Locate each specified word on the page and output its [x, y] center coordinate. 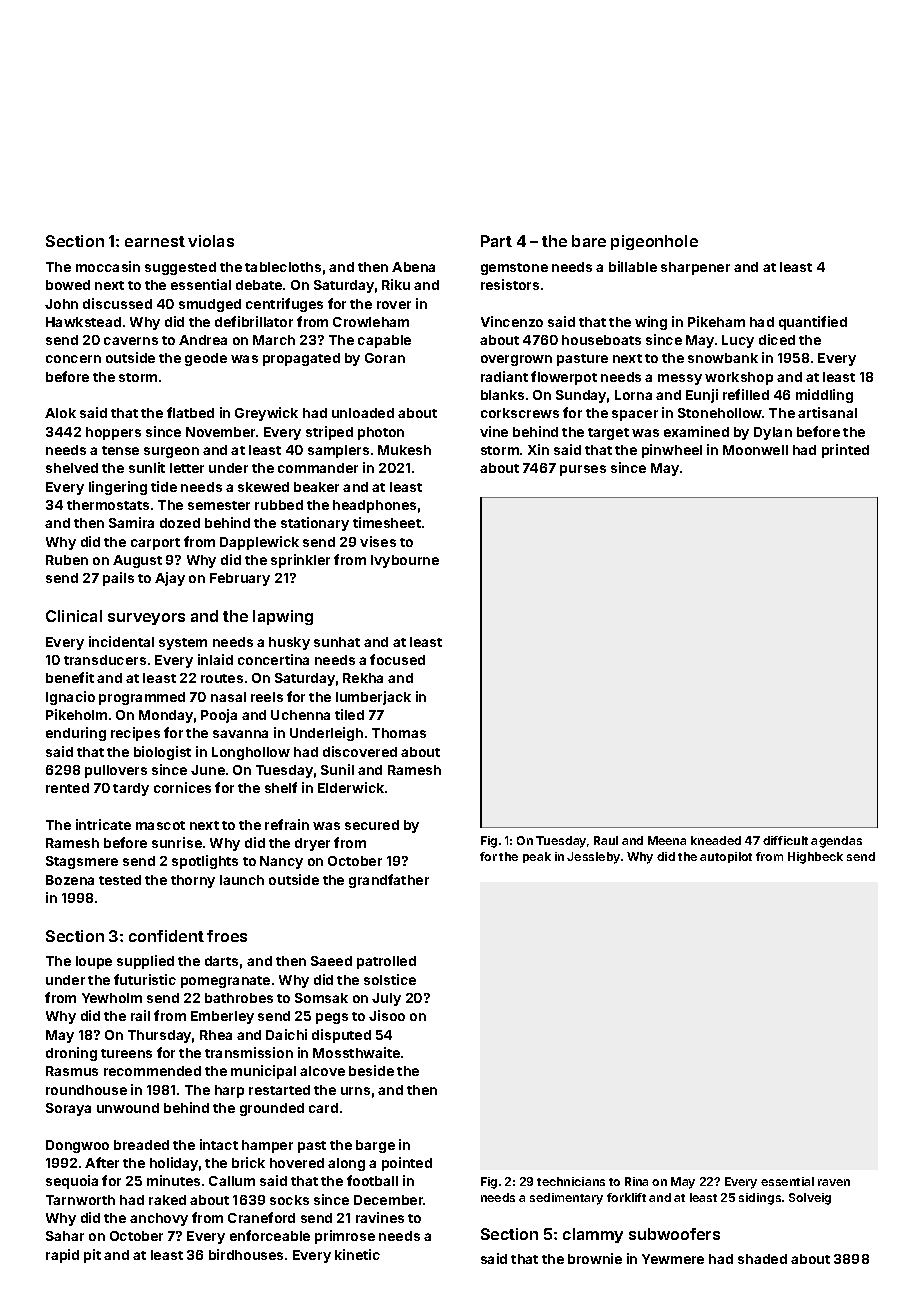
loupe [94, 962]
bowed [68, 285]
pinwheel [672, 451]
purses [583, 470]
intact [219, 1144]
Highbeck [815, 858]
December [389, 1200]
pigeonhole [654, 242]
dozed [180, 523]
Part [496, 241]
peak [537, 857]
